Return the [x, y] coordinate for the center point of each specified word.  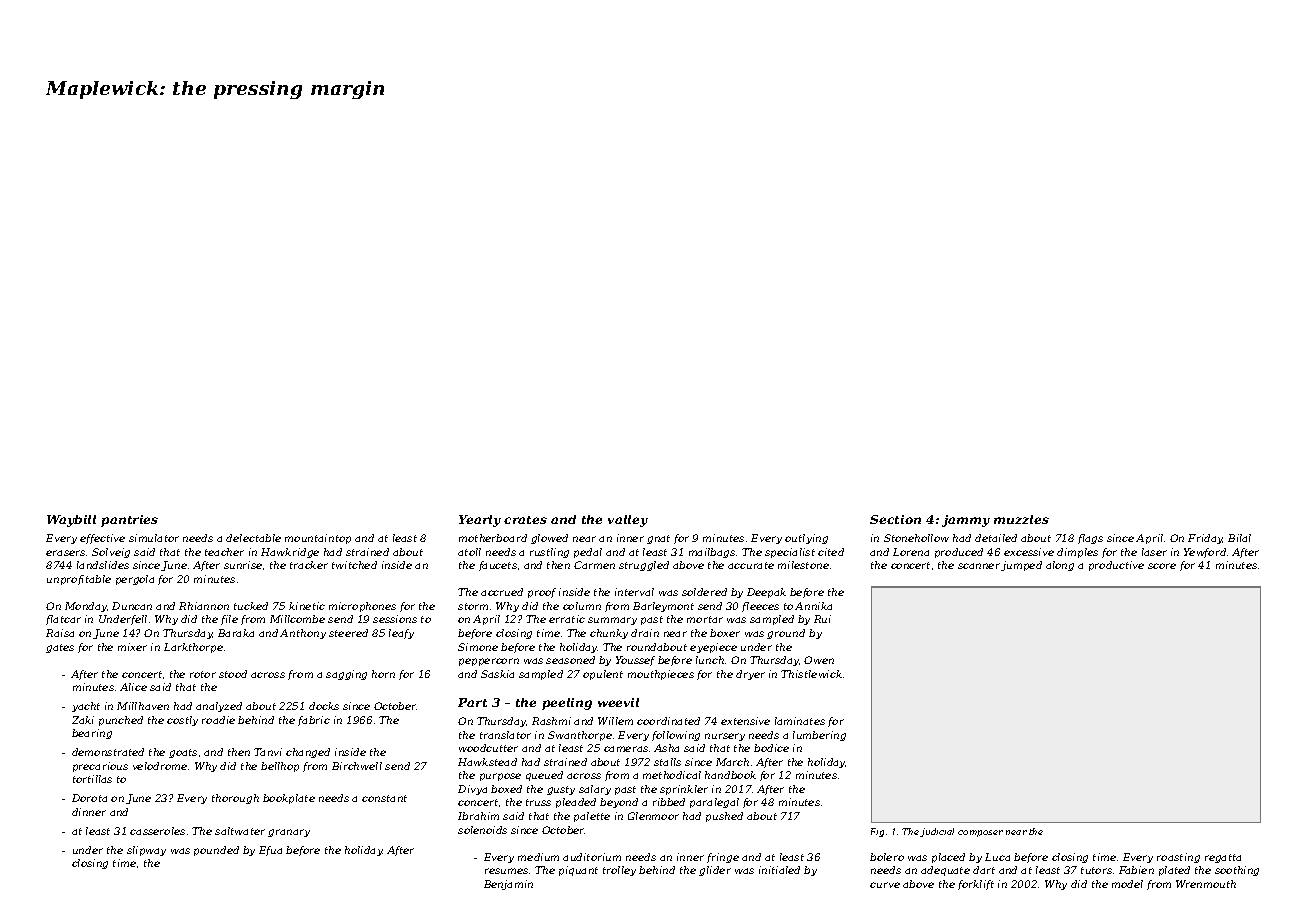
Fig [877, 832]
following [676, 736]
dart [984, 870]
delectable [253, 538]
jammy [966, 521]
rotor [203, 674]
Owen [819, 660]
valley [628, 521]
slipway [146, 851]
